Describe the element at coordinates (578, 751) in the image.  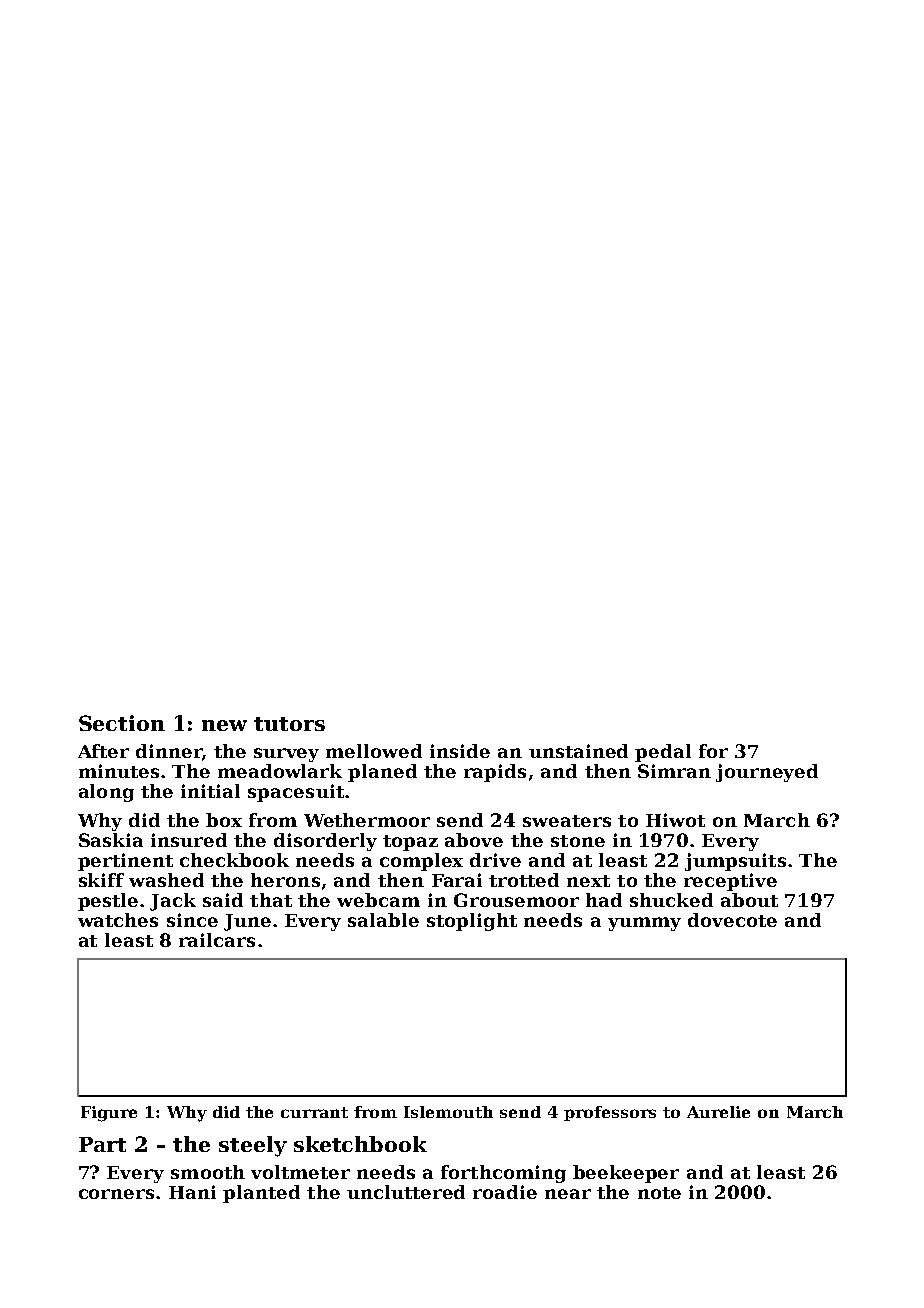
I see `unstained` at that location.
